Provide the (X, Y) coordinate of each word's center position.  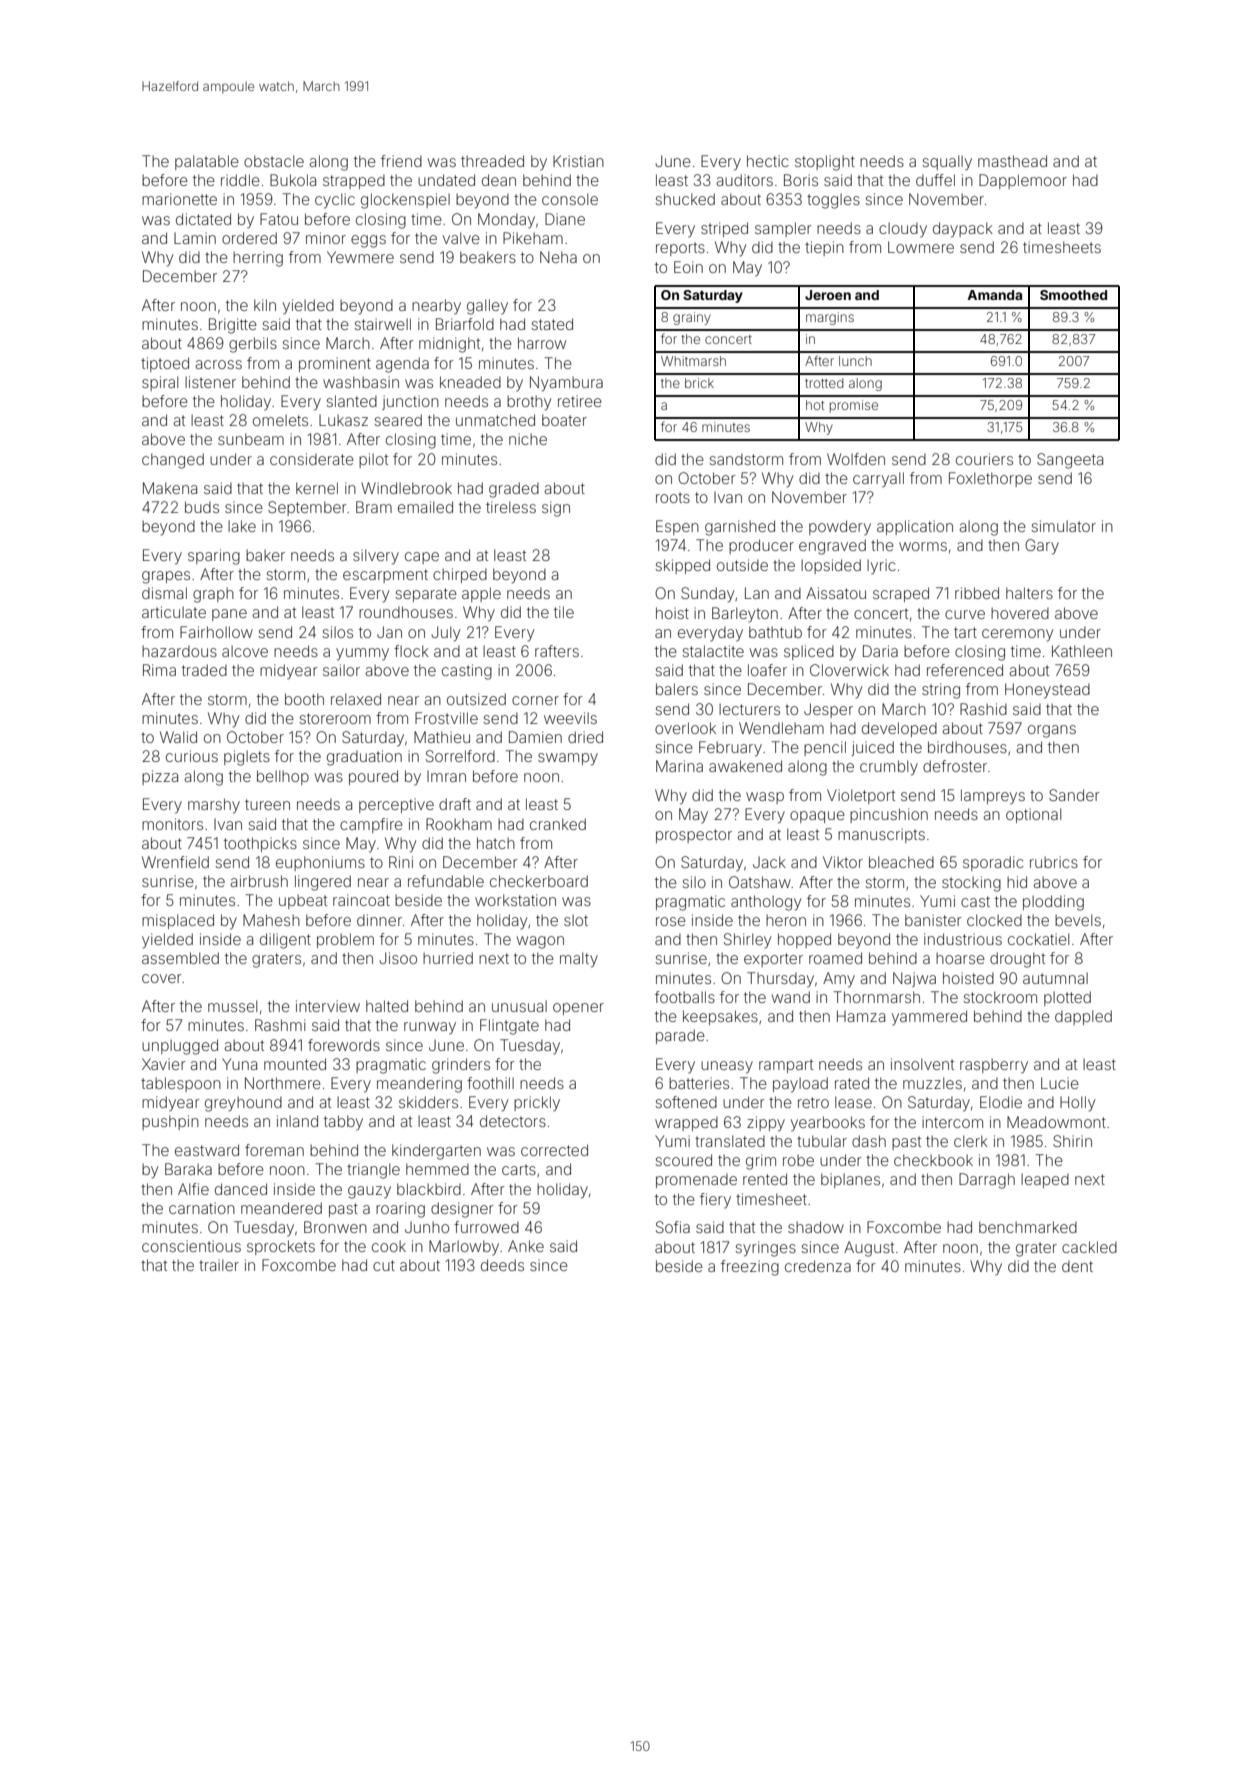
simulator (1063, 526)
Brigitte (233, 326)
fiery (715, 1200)
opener (578, 1009)
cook (389, 1246)
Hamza (861, 1016)
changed (173, 461)
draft (455, 804)
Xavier (164, 1064)
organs (1052, 731)
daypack (963, 230)
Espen (677, 527)
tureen (267, 804)
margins (830, 318)
